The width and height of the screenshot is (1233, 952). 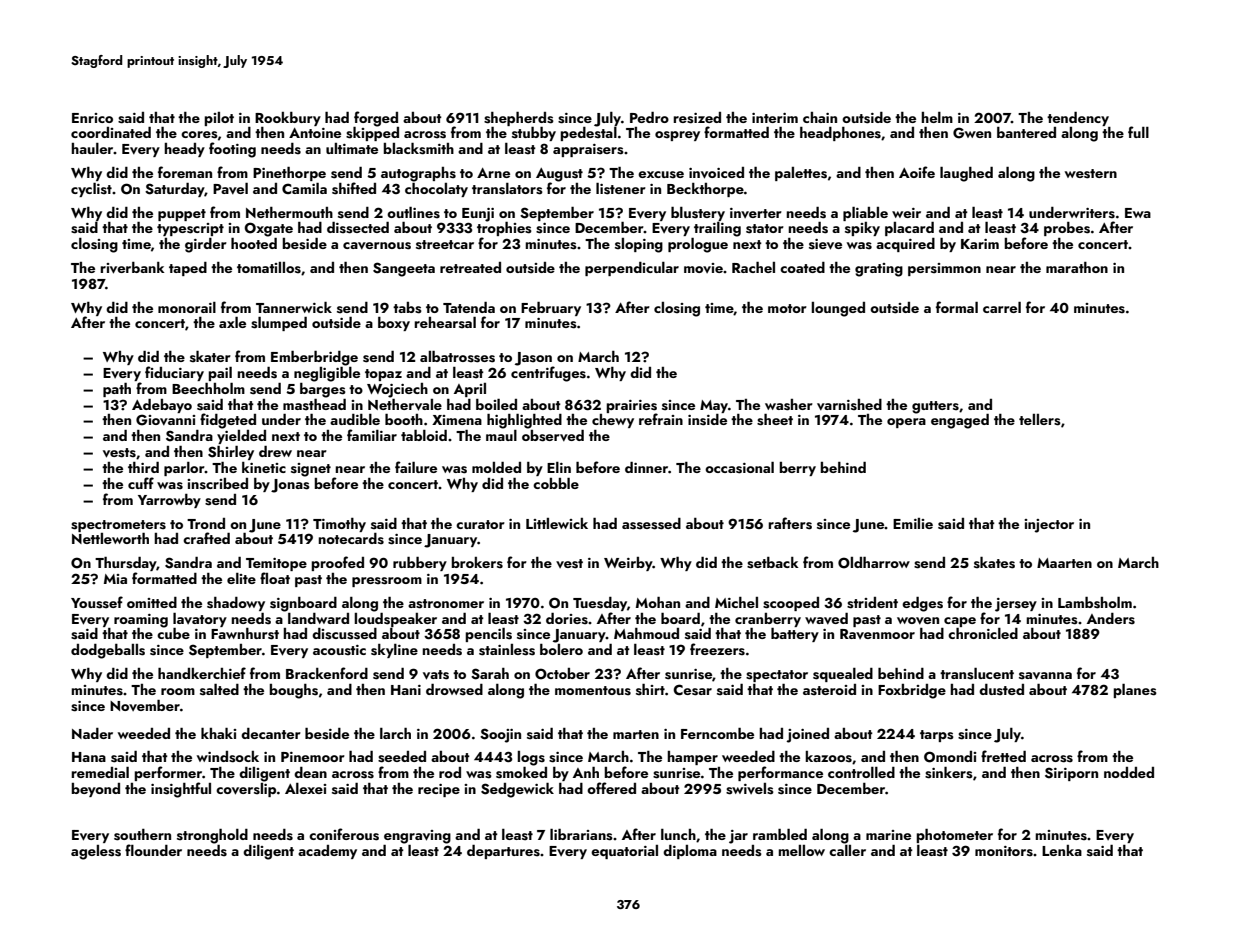 I want to click on Littlewick, so click(x=557, y=523).
